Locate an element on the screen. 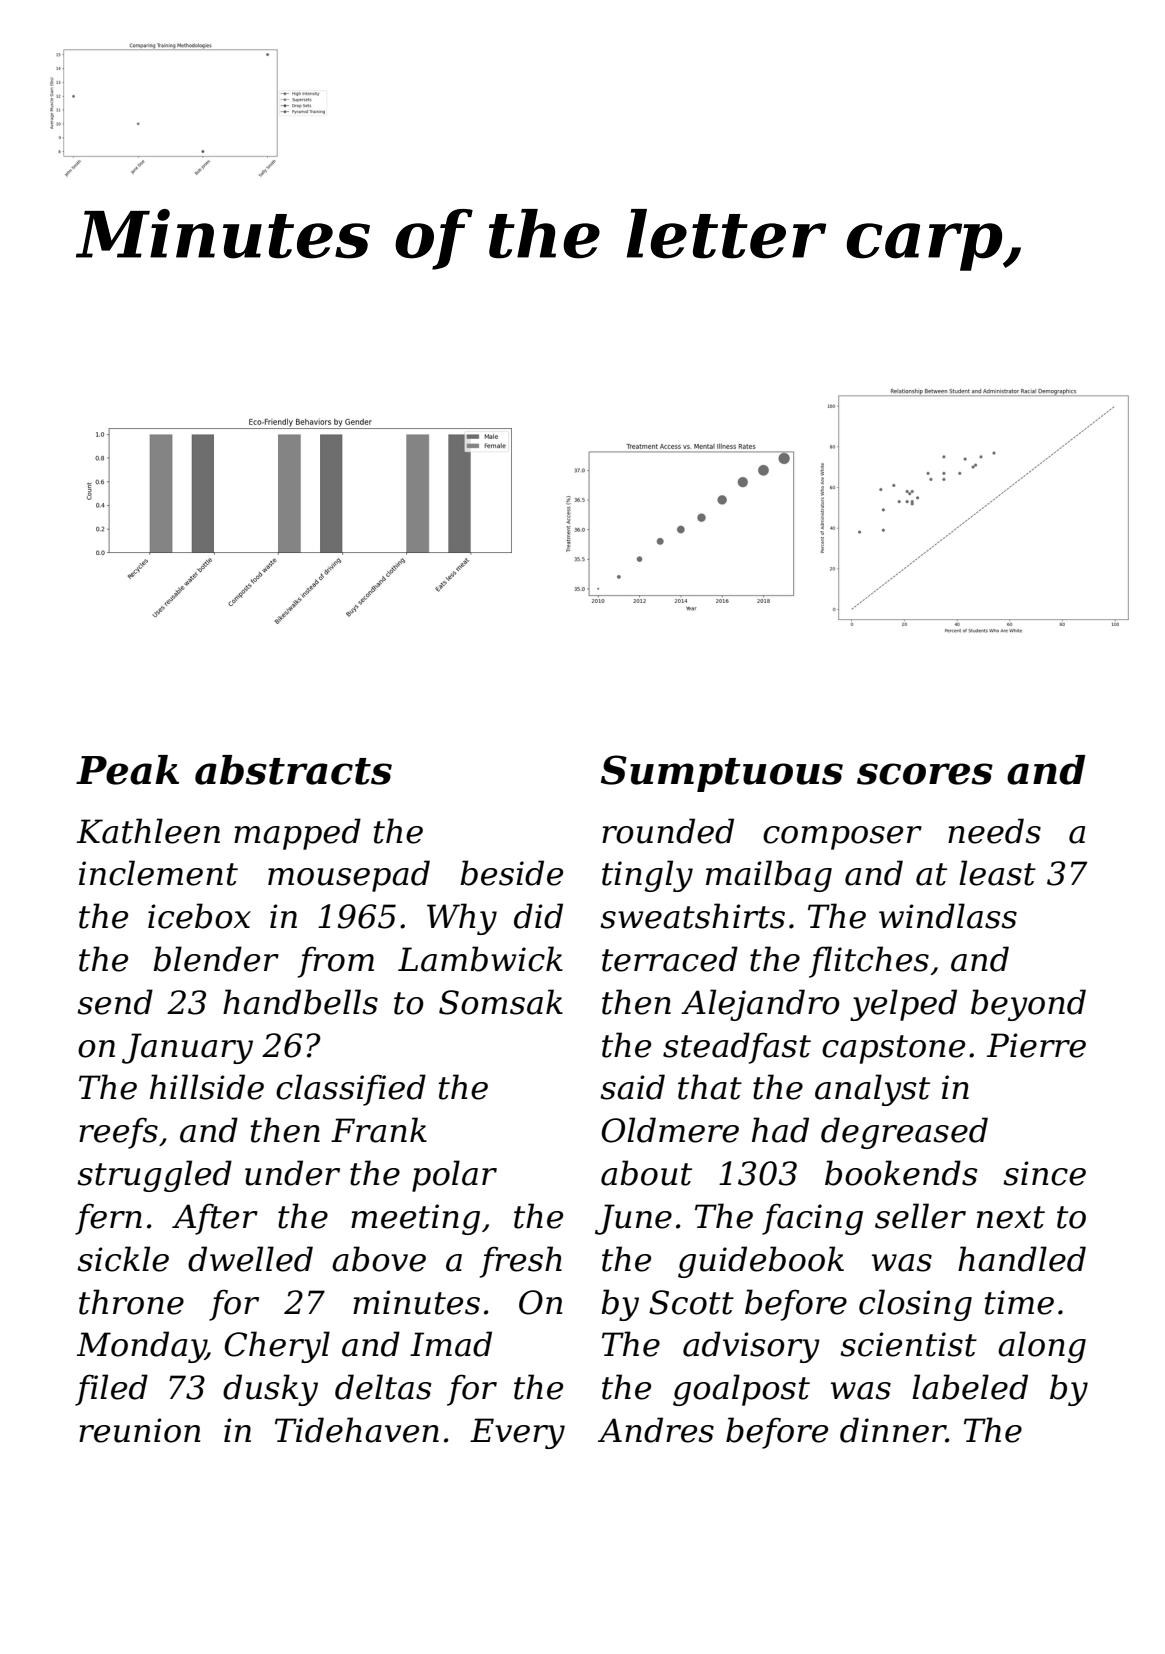  blender is located at coordinates (216, 959).
